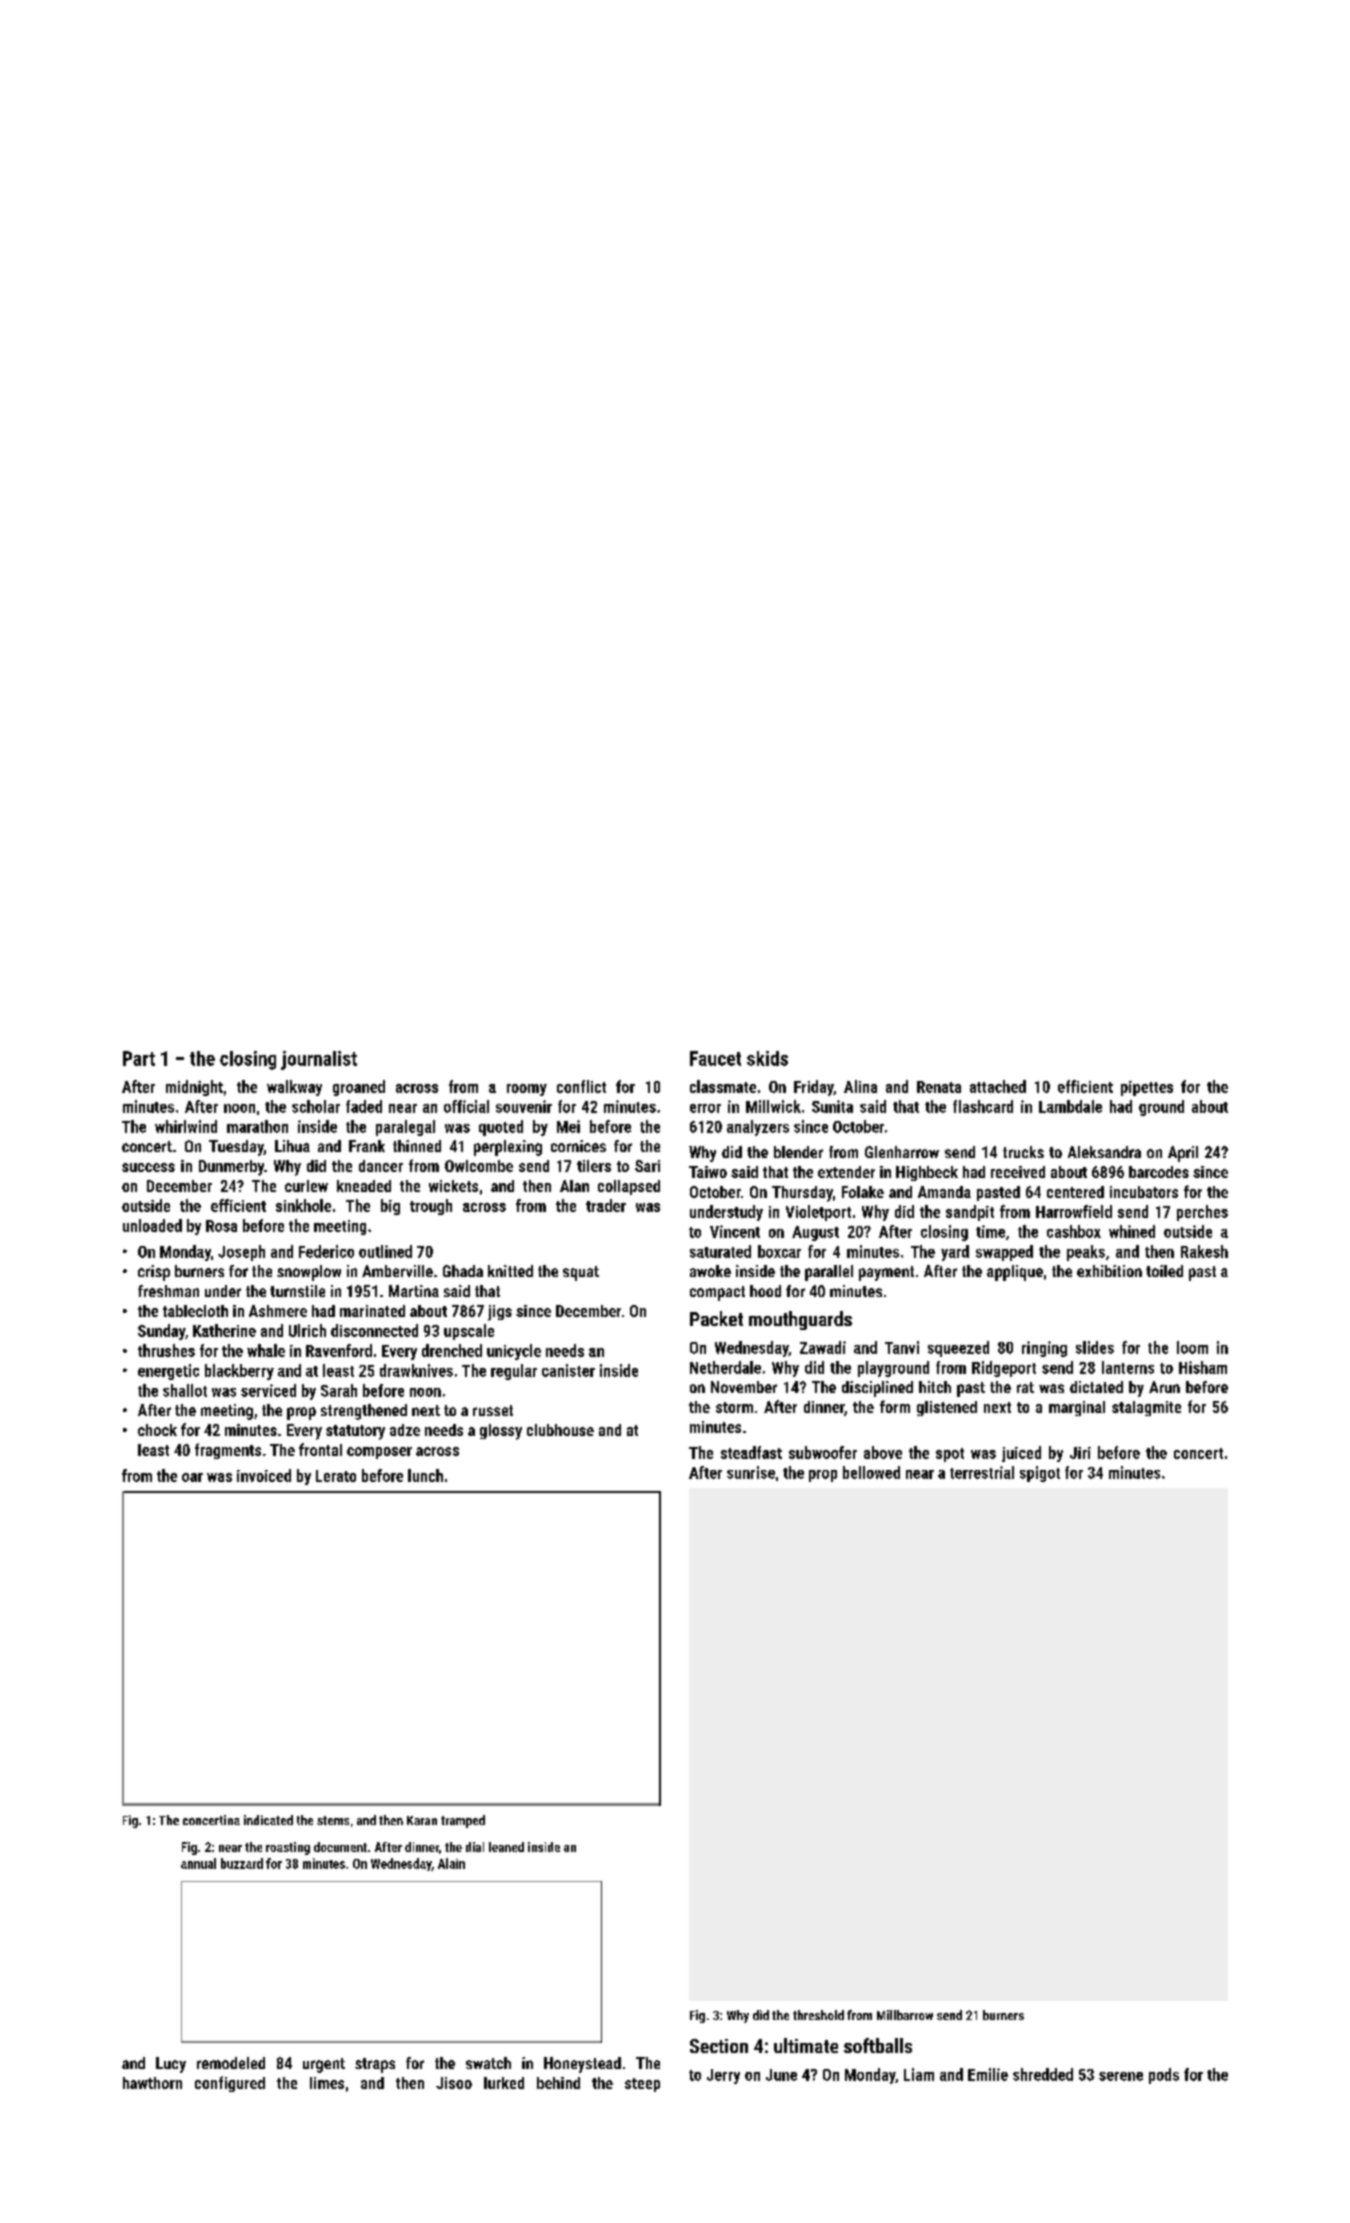  Describe the element at coordinates (558, 2083) in the page. I see `behind` at that location.
